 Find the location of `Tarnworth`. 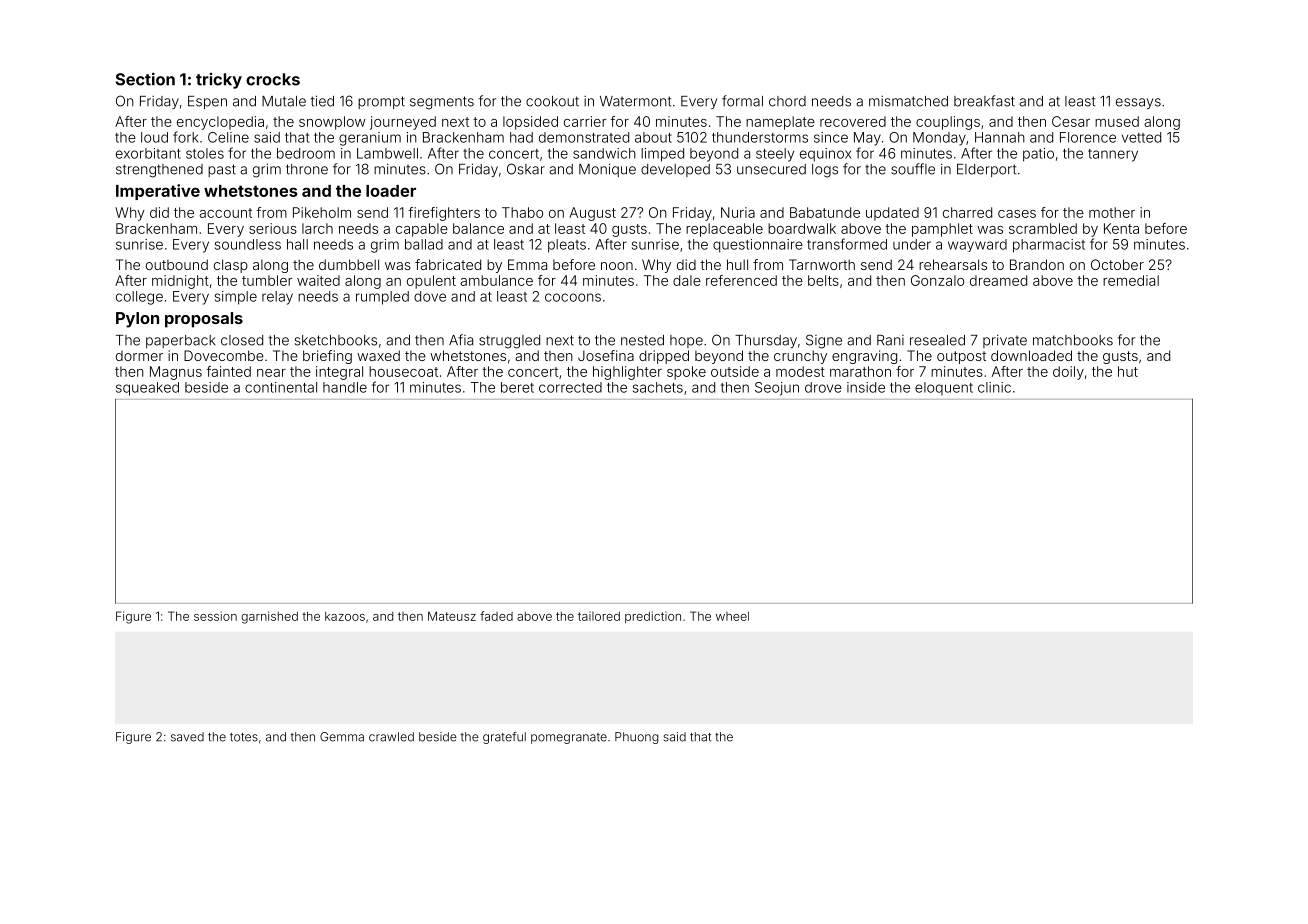

Tarnworth is located at coordinates (822, 264).
